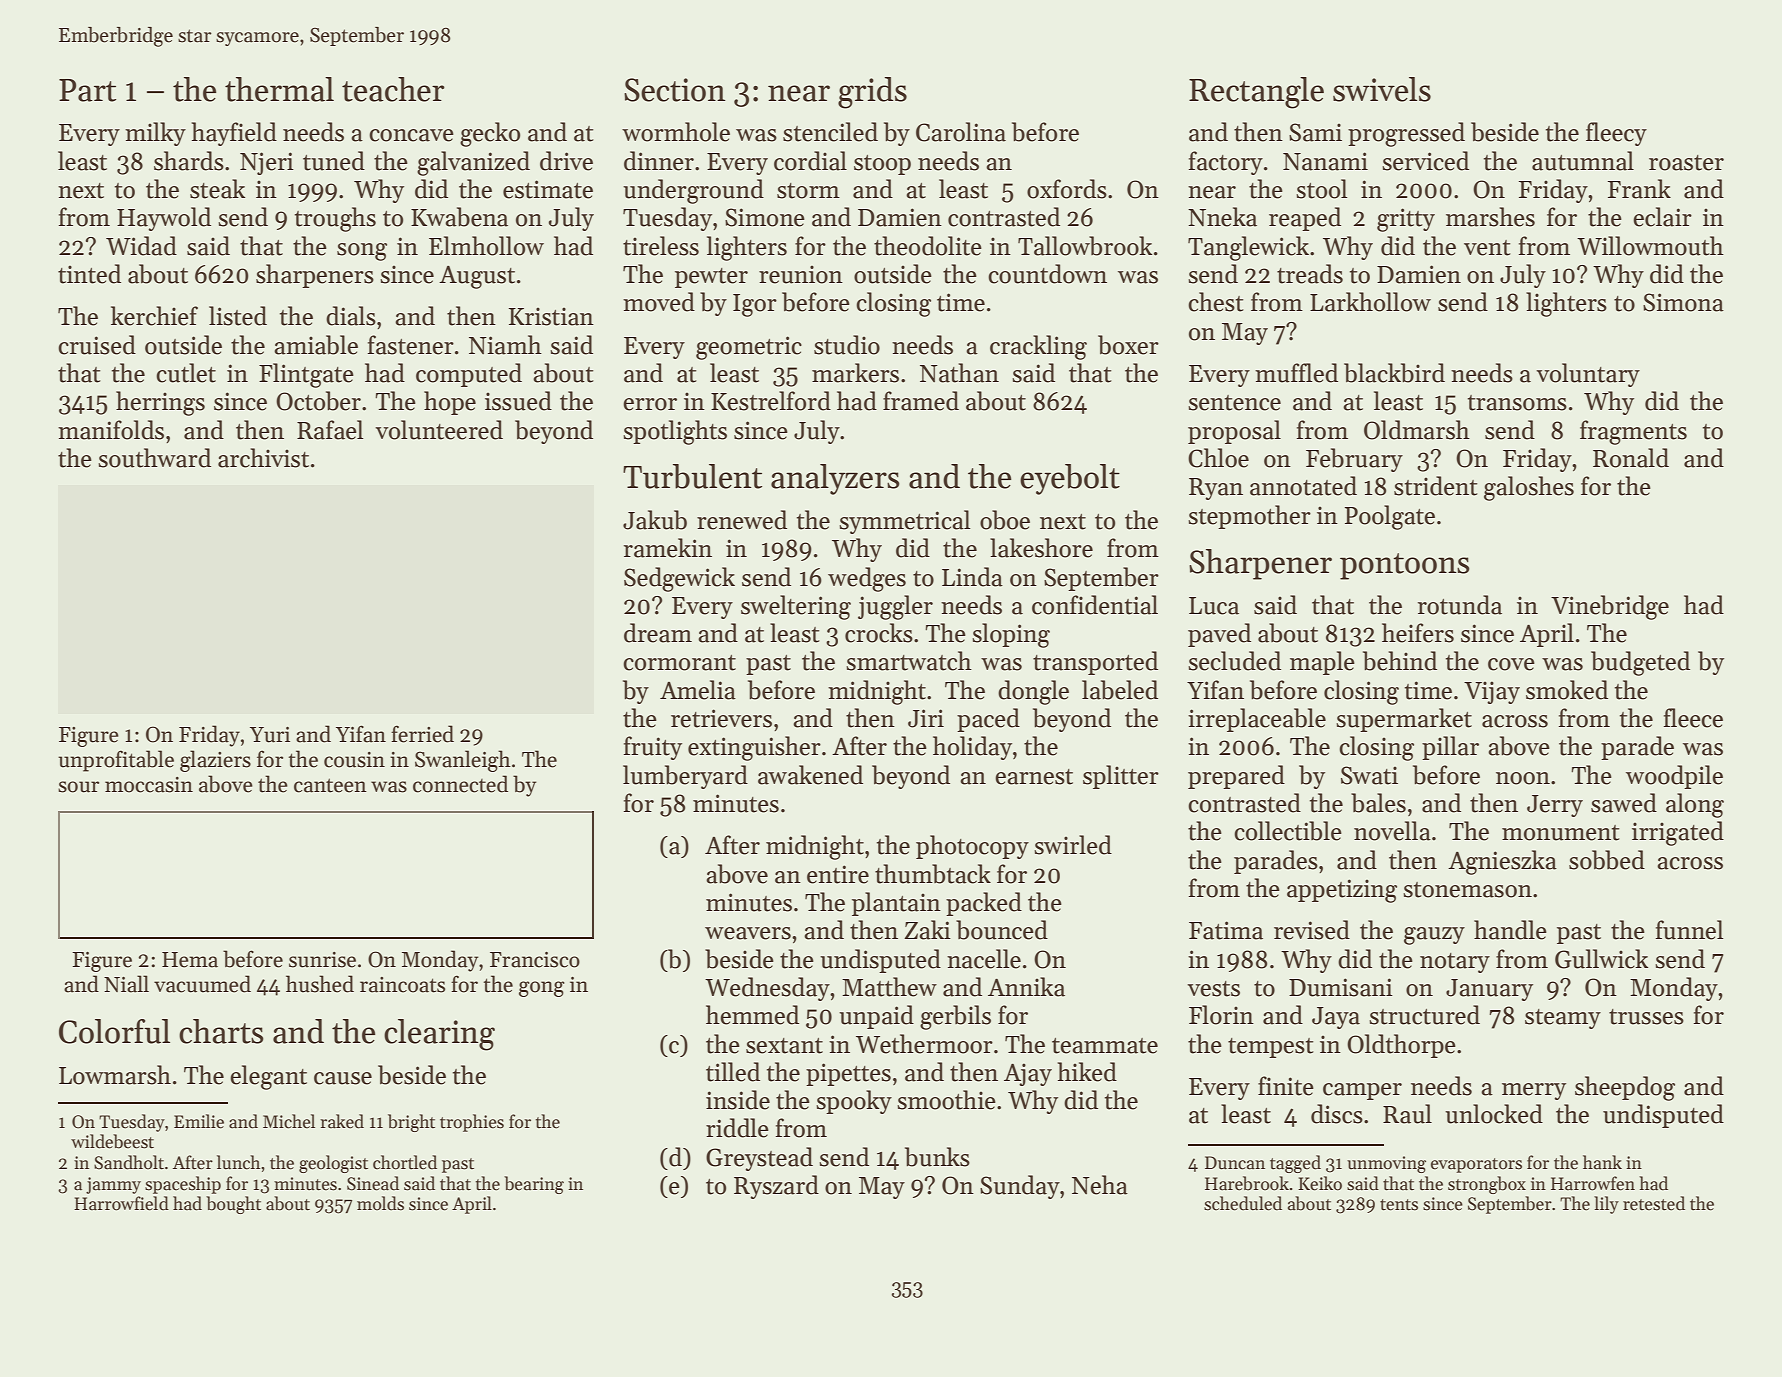 This page has width=1782, height=1377. Describe the element at coordinates (679, 579) in the page. I see `Sedgewick` at that location.
